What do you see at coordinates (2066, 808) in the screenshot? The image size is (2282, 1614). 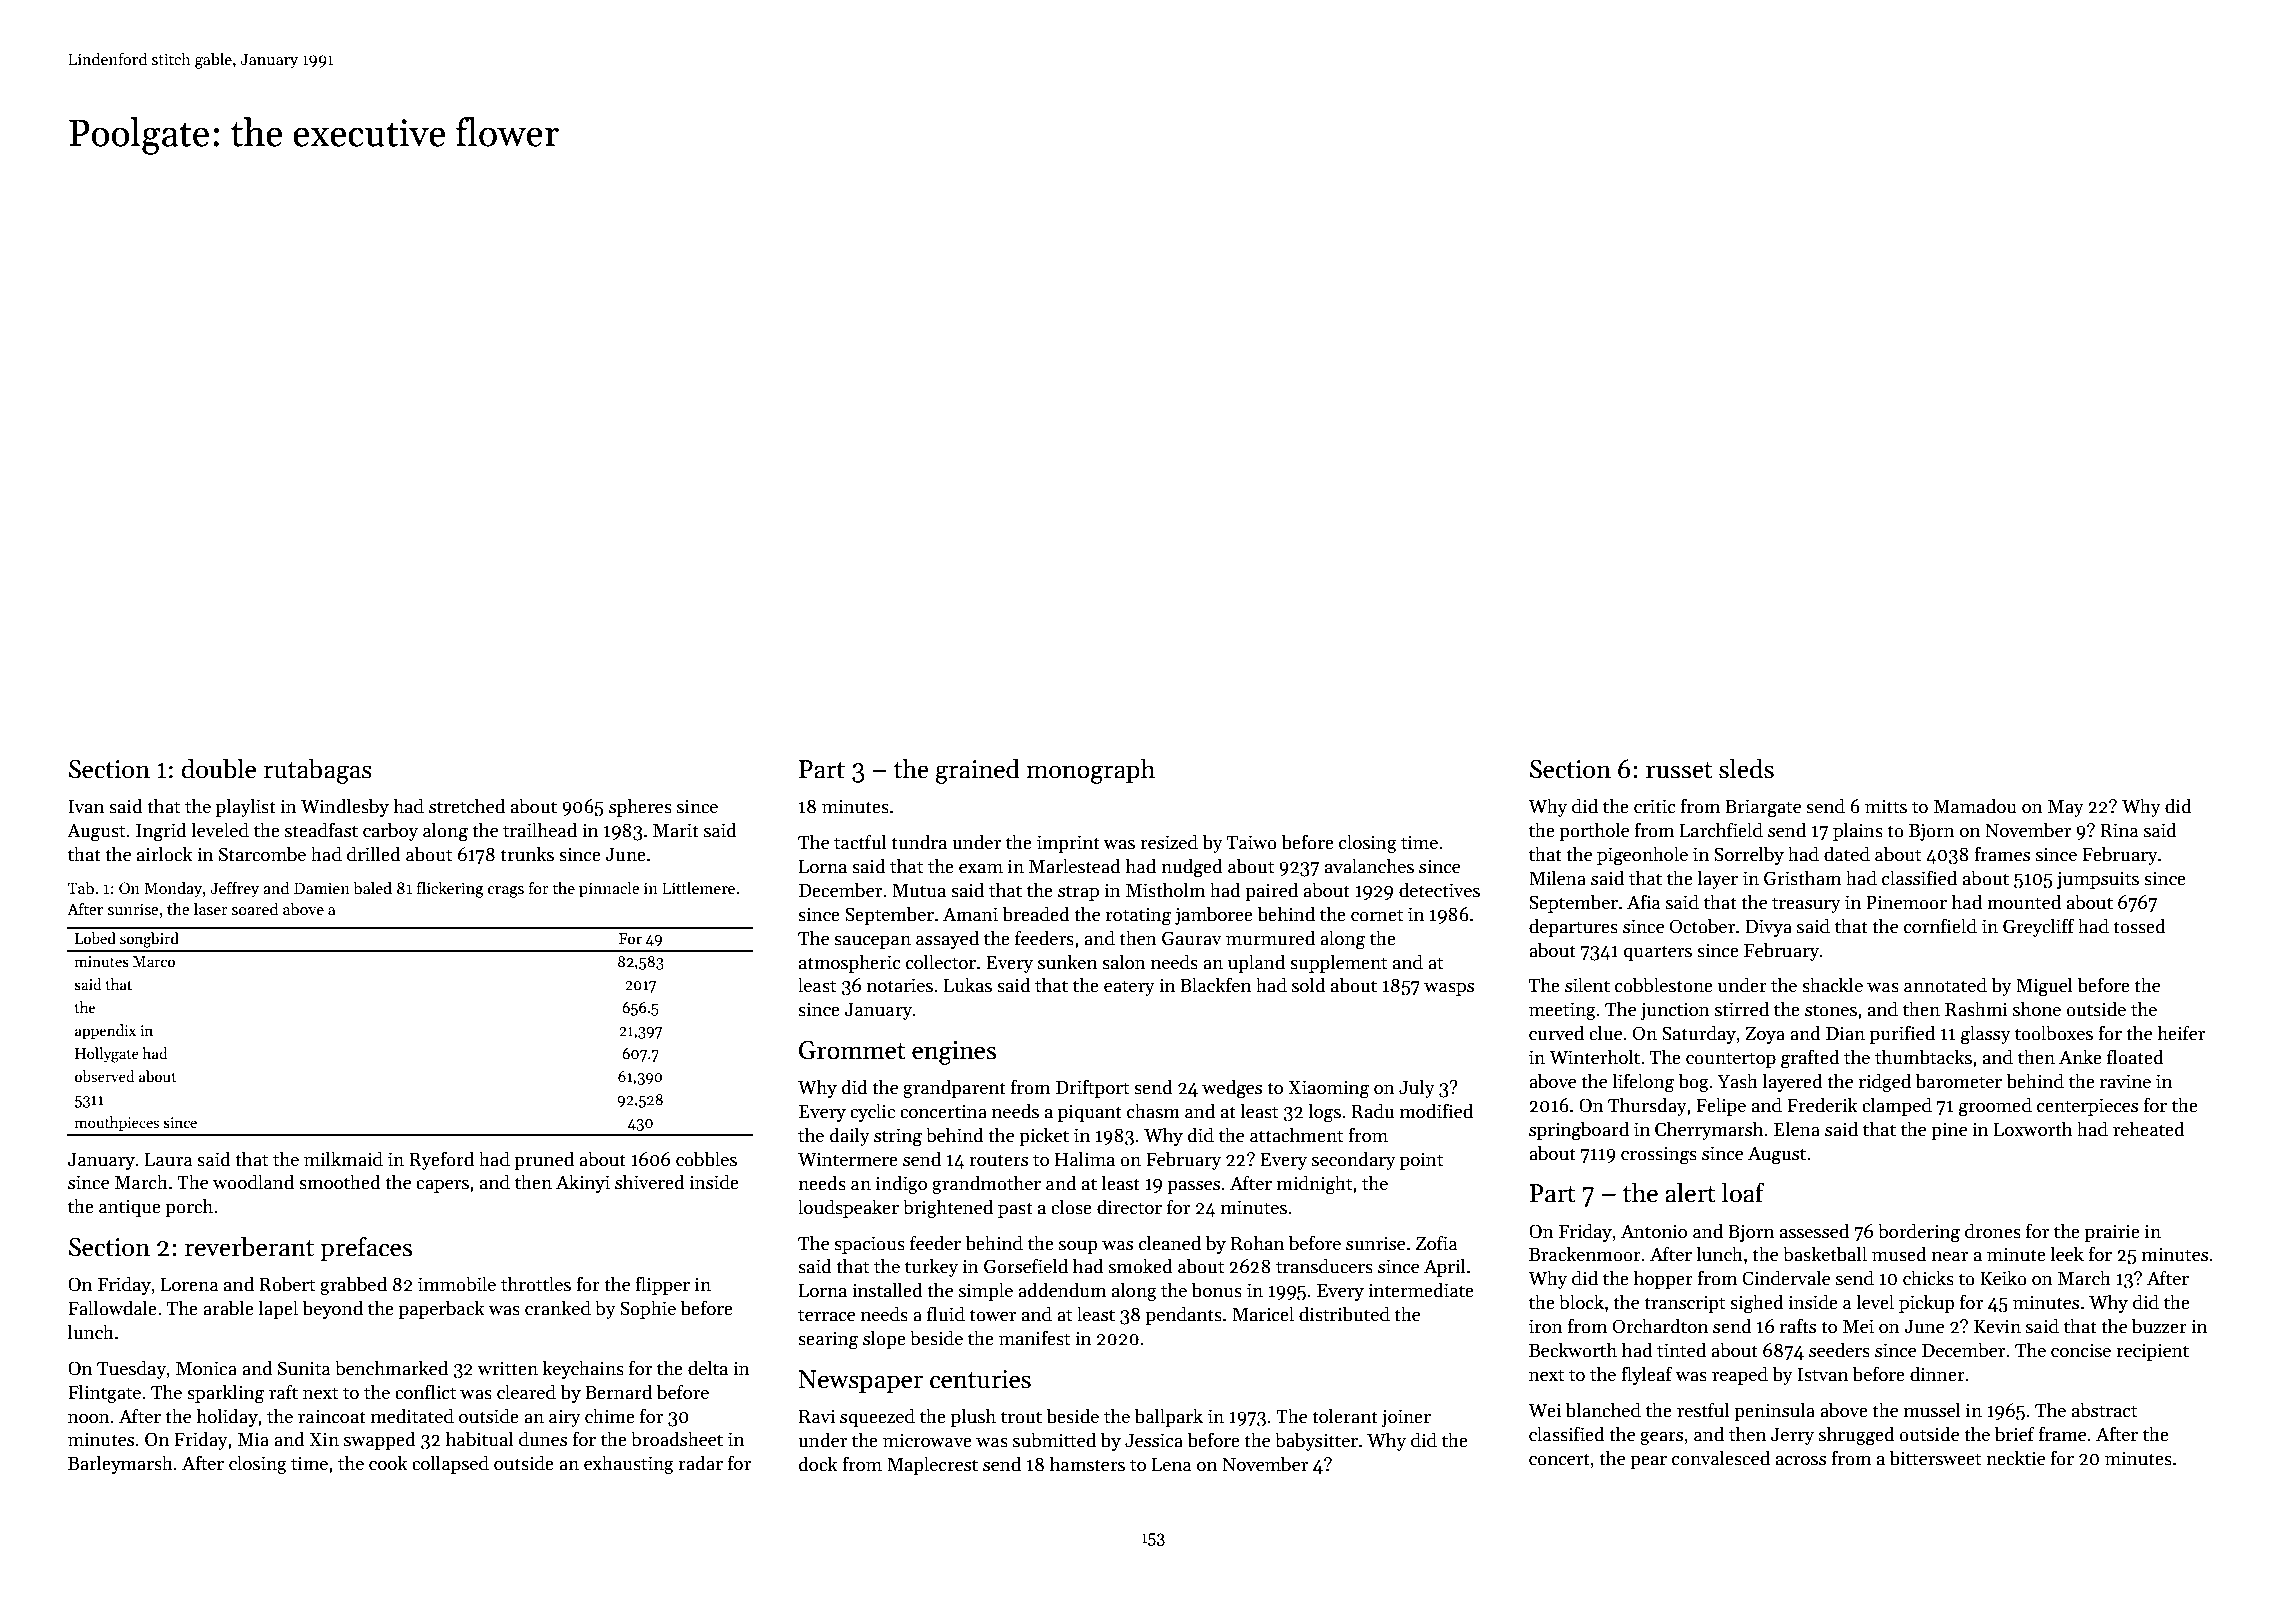 I see `May` at bounding box center [2066, 808].
